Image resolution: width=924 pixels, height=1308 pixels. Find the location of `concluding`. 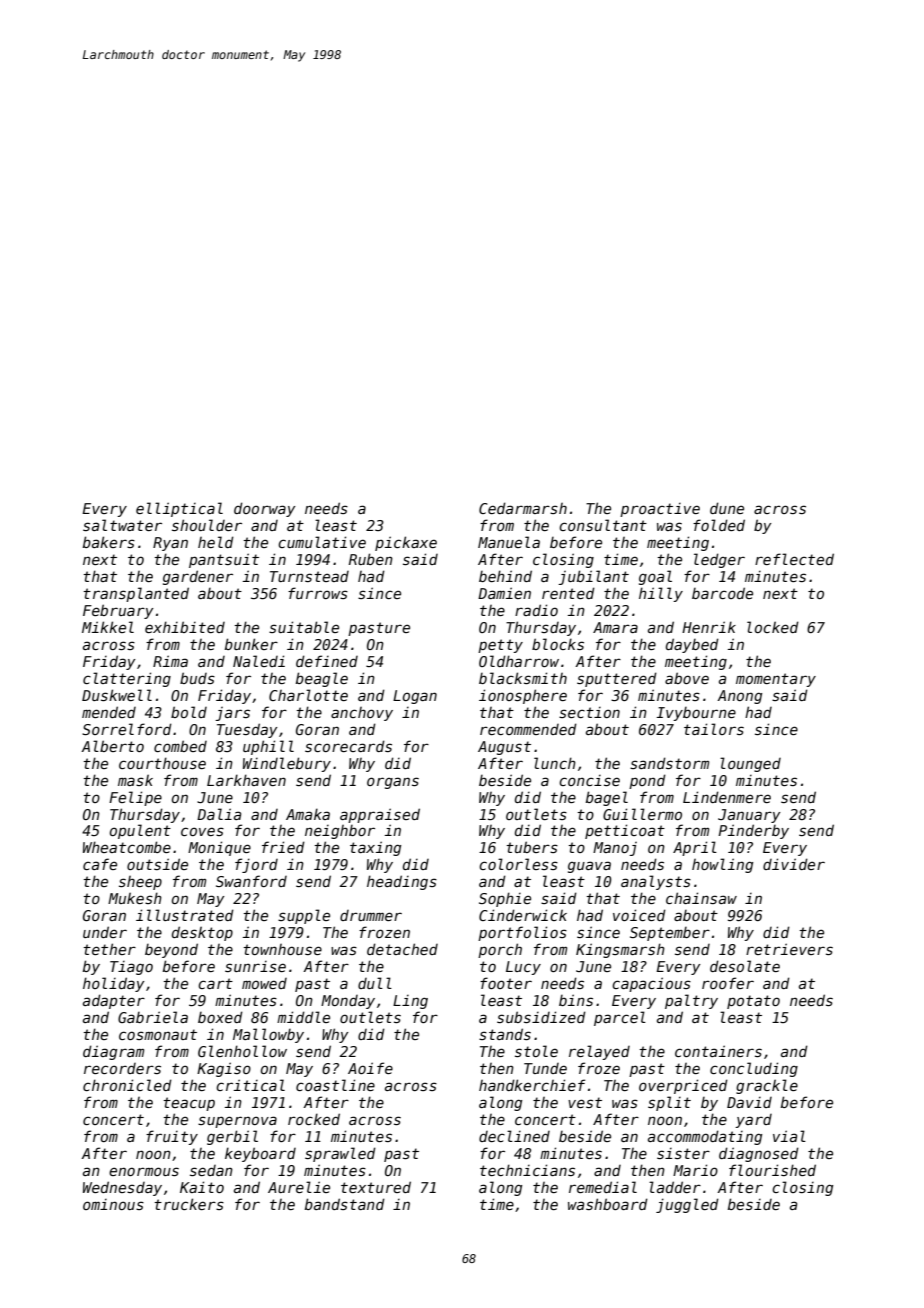

concluding is located at coordinates (754, 1069).
